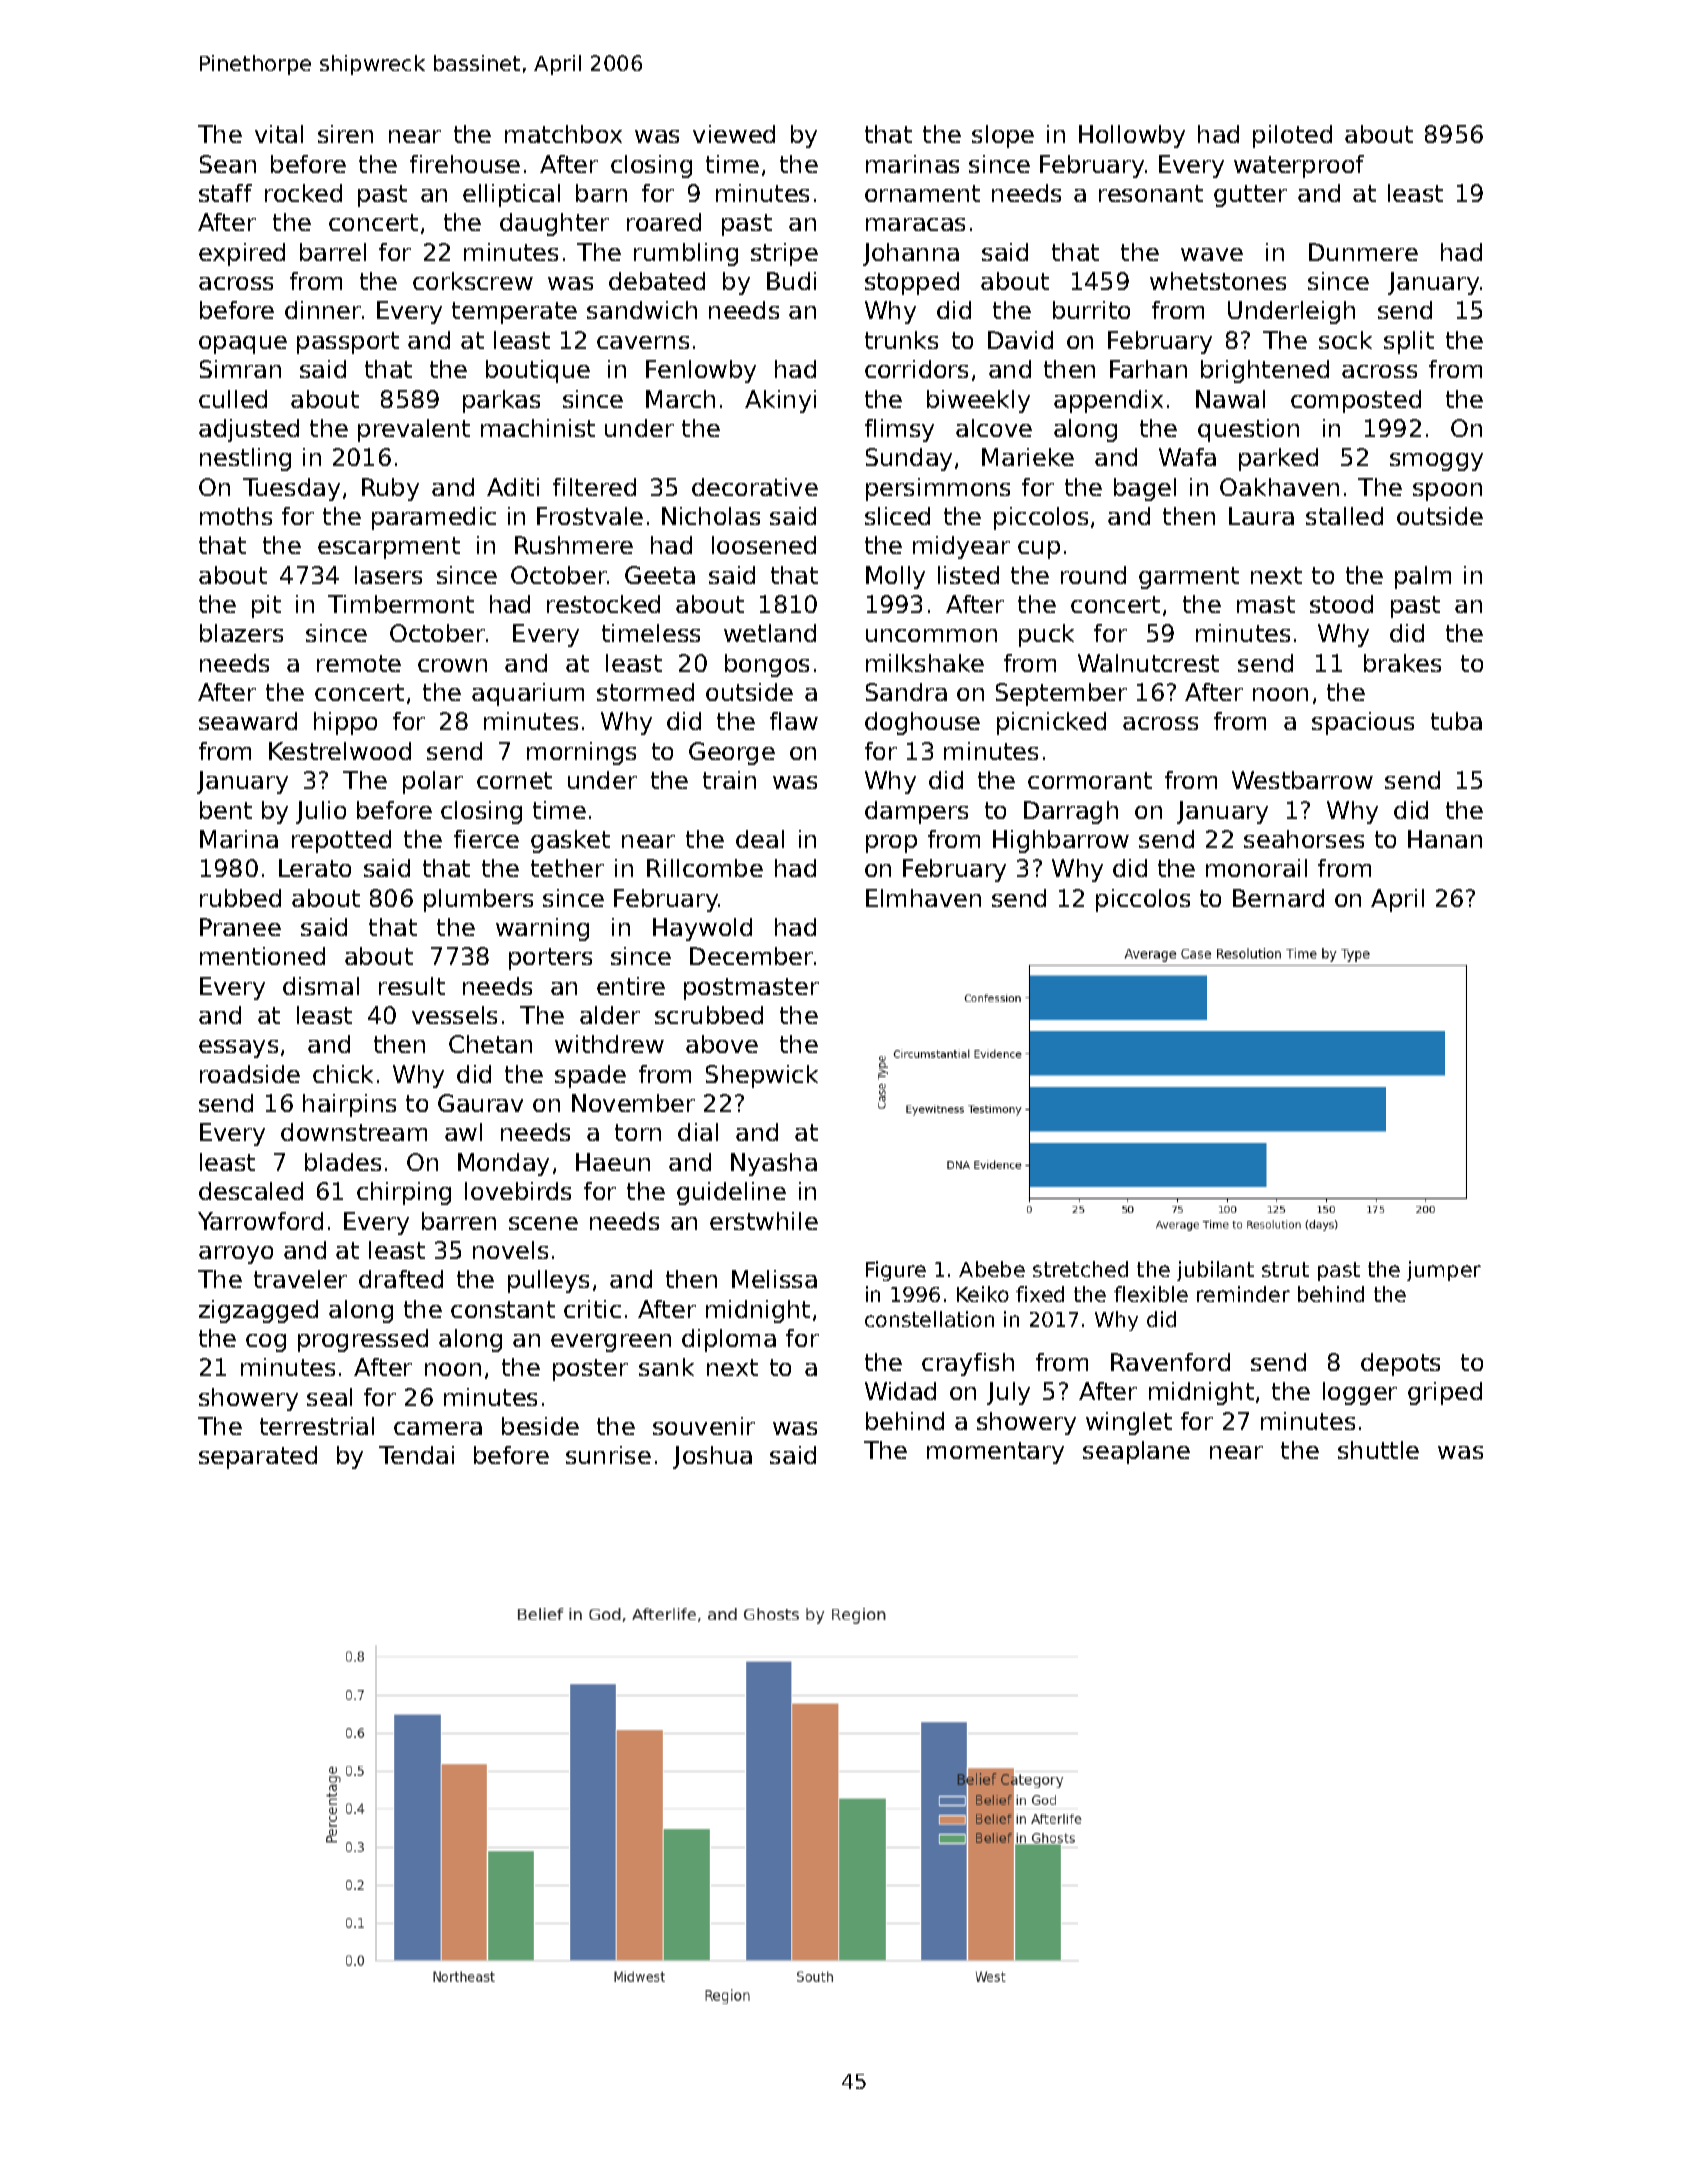  Describe the element at coordinates (1136, 1452) in the page. I see `seaplane` at that location.
